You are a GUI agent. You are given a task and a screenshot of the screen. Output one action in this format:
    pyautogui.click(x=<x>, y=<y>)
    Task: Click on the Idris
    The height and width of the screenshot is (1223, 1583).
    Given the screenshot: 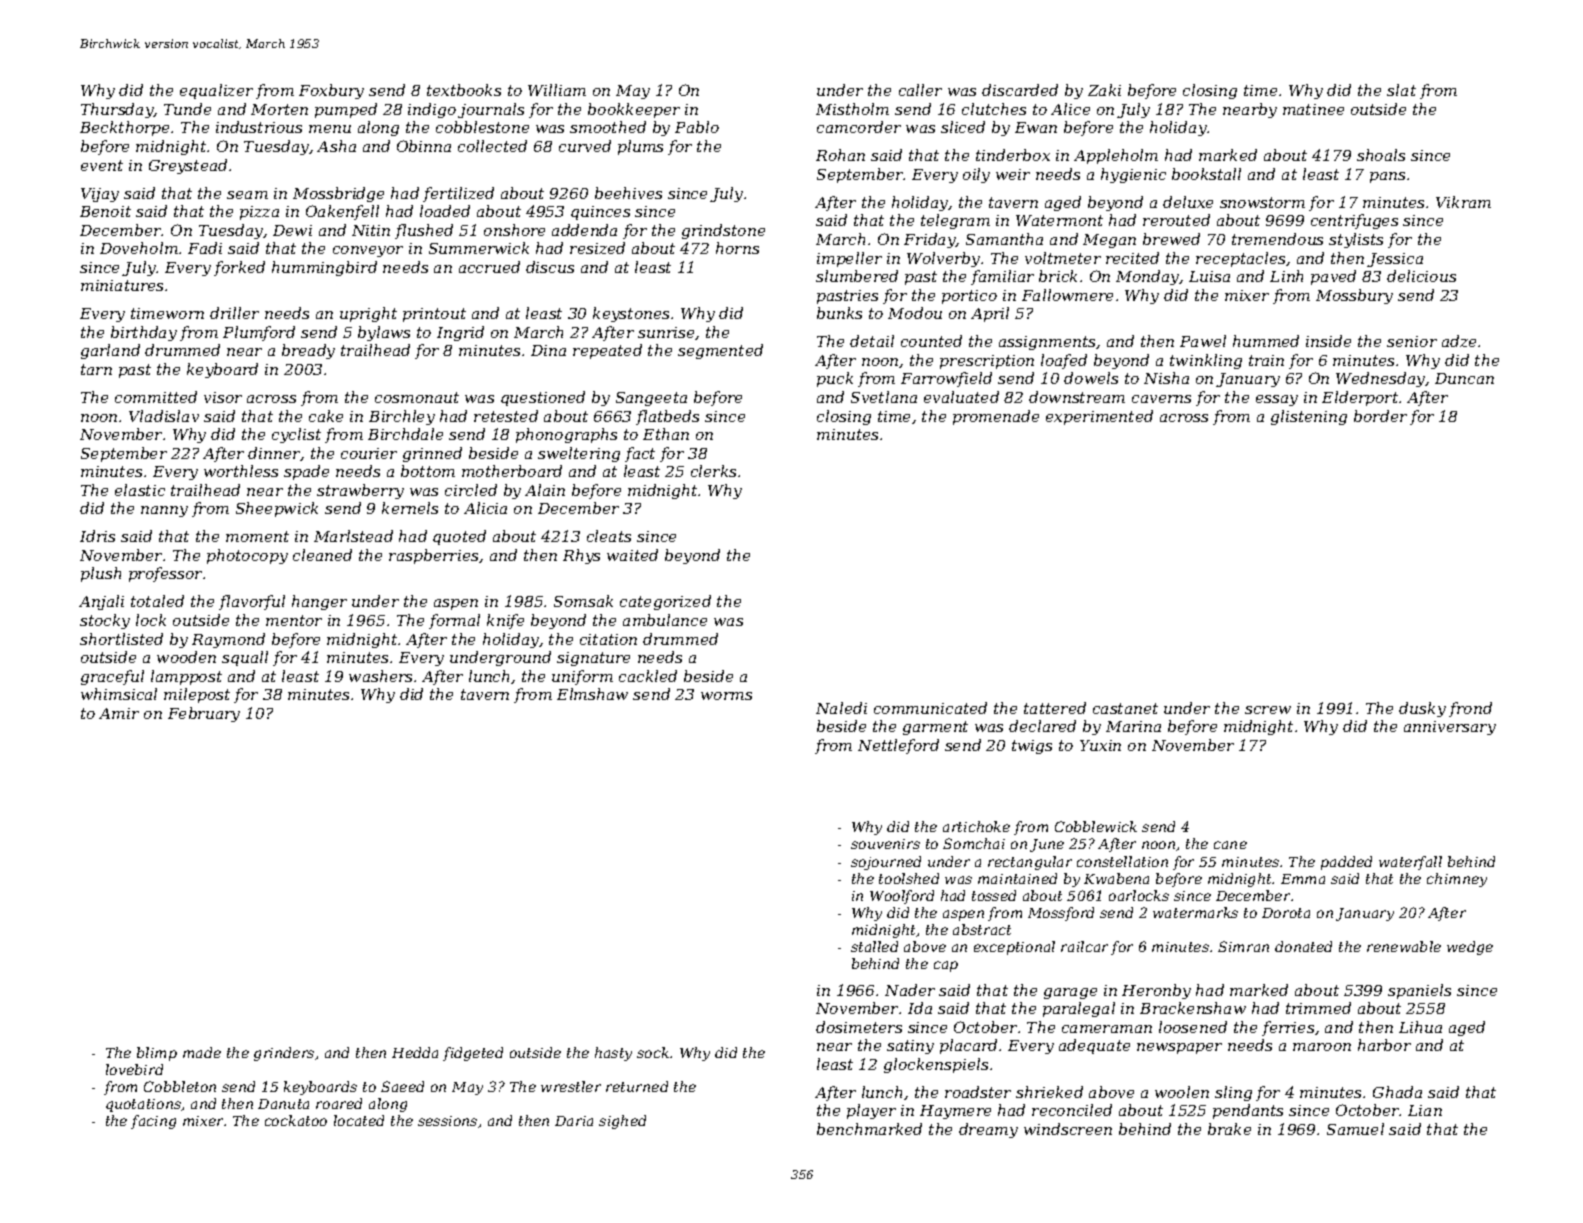 What is the action you would take?
    pyautogui.click(x=97, y=536)
